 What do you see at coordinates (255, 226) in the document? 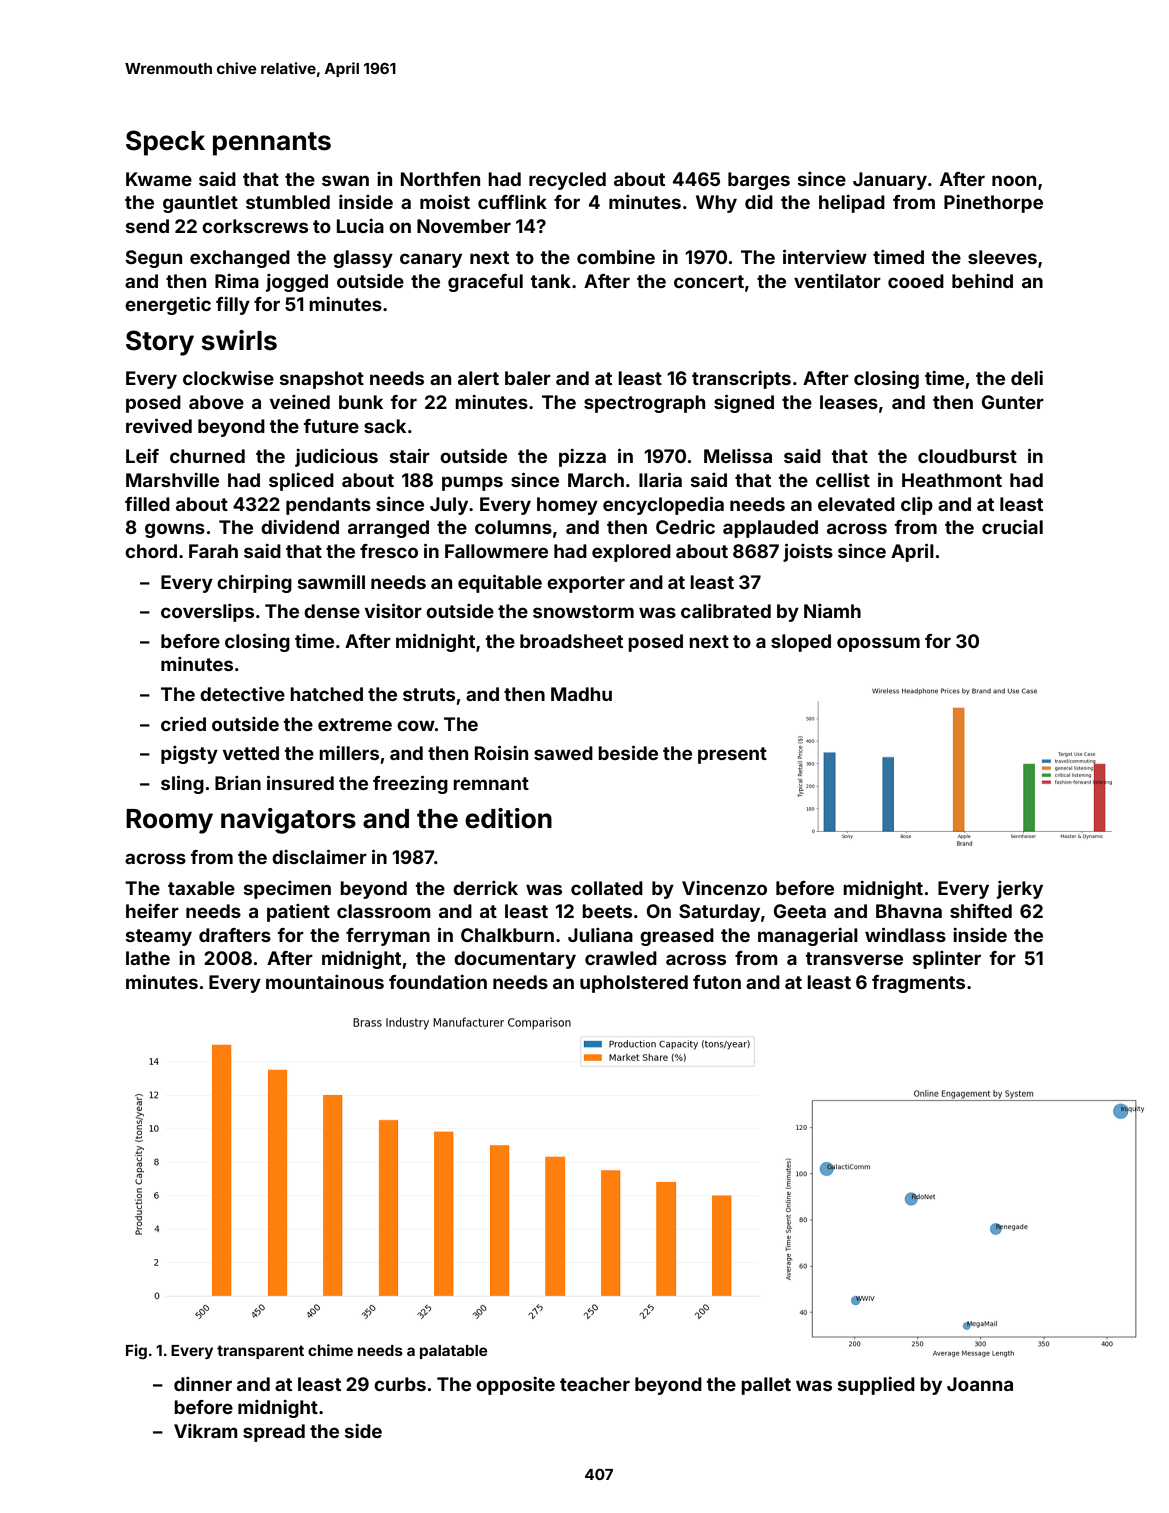
I see `corkscrews` at bounding box center [255, 226].
